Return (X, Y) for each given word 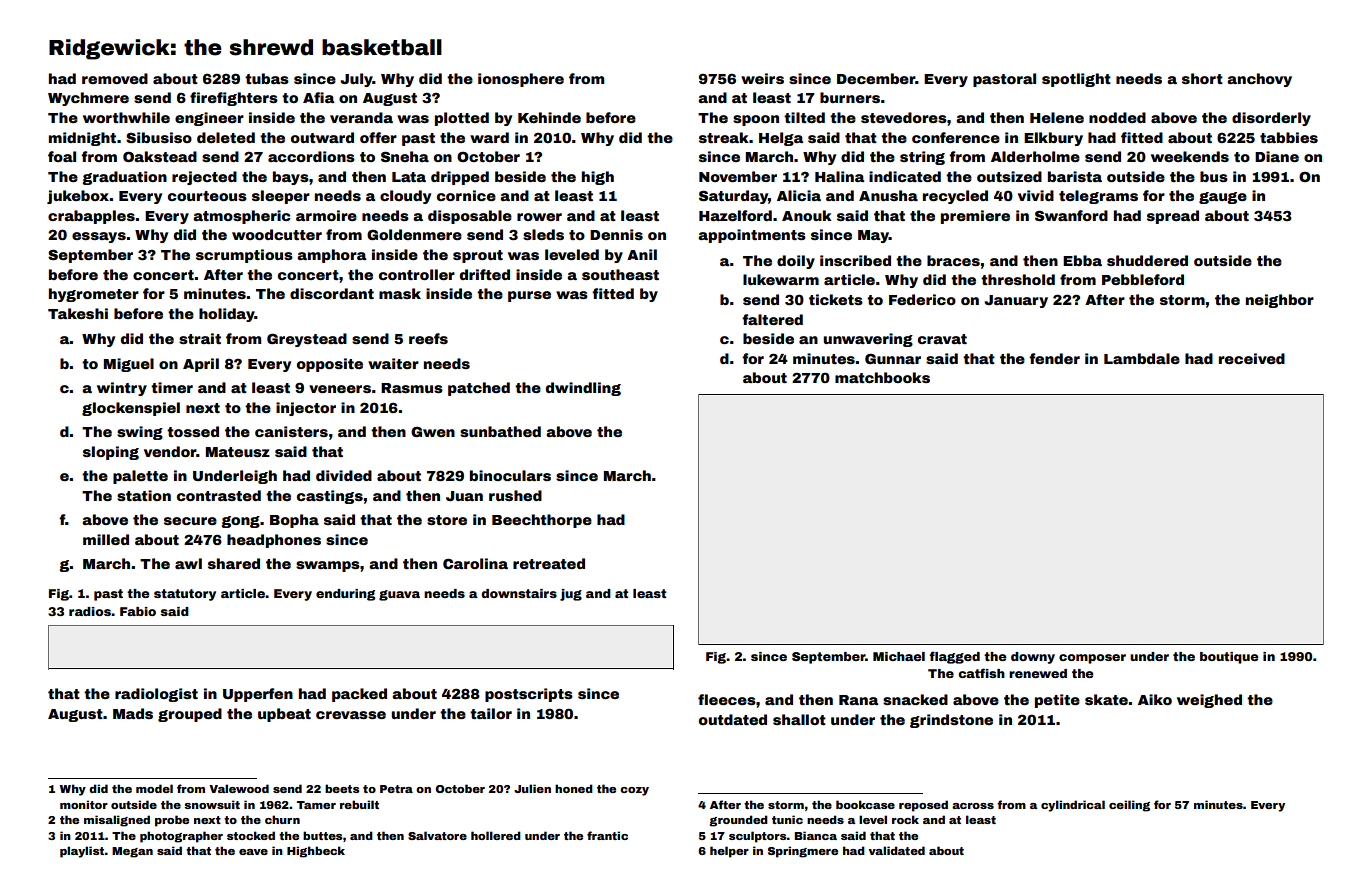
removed (115, 78)
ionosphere (521, 80)
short (1202, 78)
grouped (190, 715)
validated (897, 850)
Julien (532, 788)
